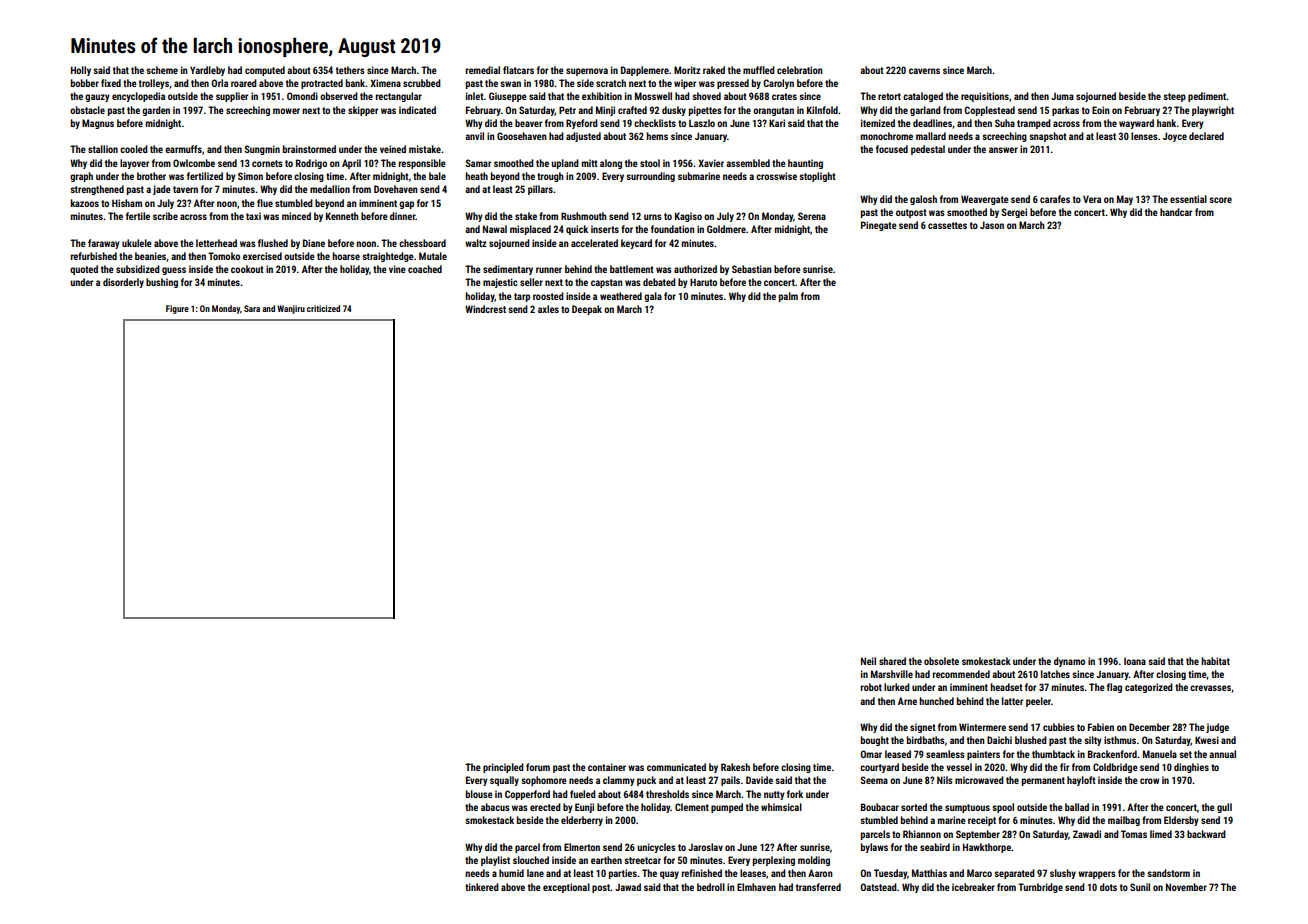 This document has height=924, width=1308. I want to click on criticized, so click(323, 308).
